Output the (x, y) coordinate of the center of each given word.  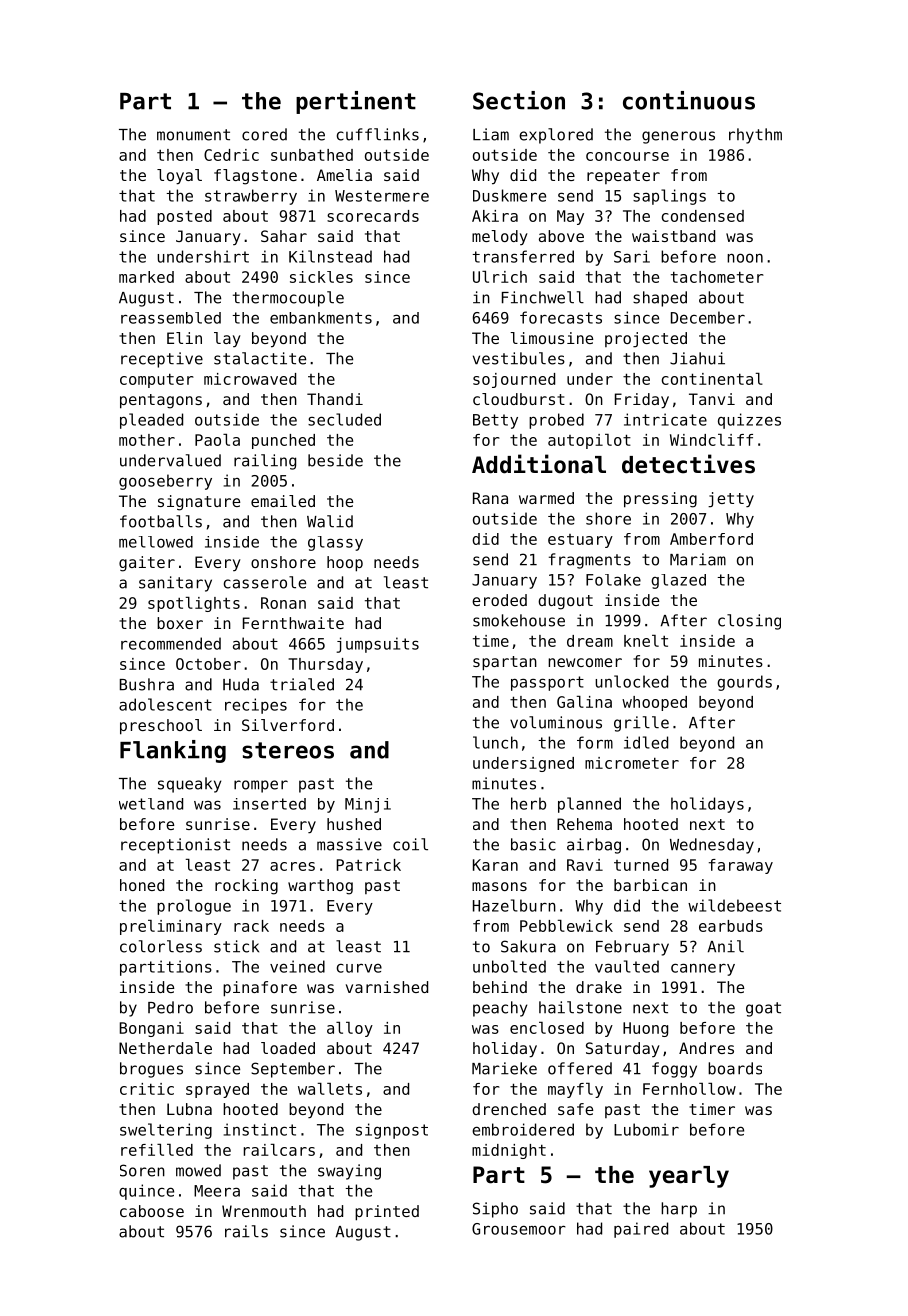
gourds (744, 683)
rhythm (755, 136)
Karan (495, 865)
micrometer (632, 763)
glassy (335, 543)
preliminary (171, 927)
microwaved (250, 379)
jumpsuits (377, 645)
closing (749, 622)
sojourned (514, 380)
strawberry (251, 197)
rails (246, 1231)
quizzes (749, 421)
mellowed (156, 542)
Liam (491, 134)
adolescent (165, 704)
